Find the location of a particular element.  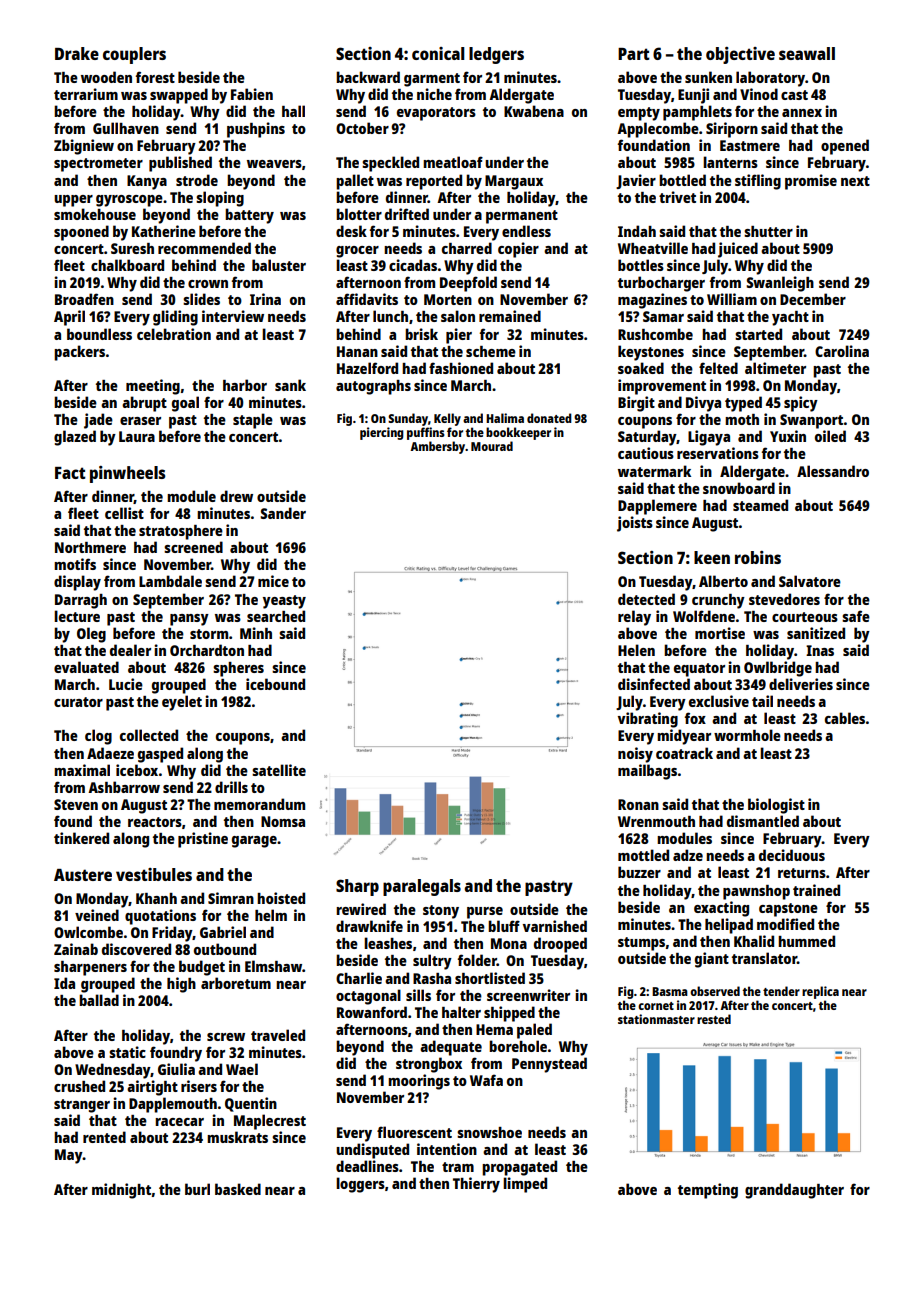

adequate is located at coordinates (451, 1048).
